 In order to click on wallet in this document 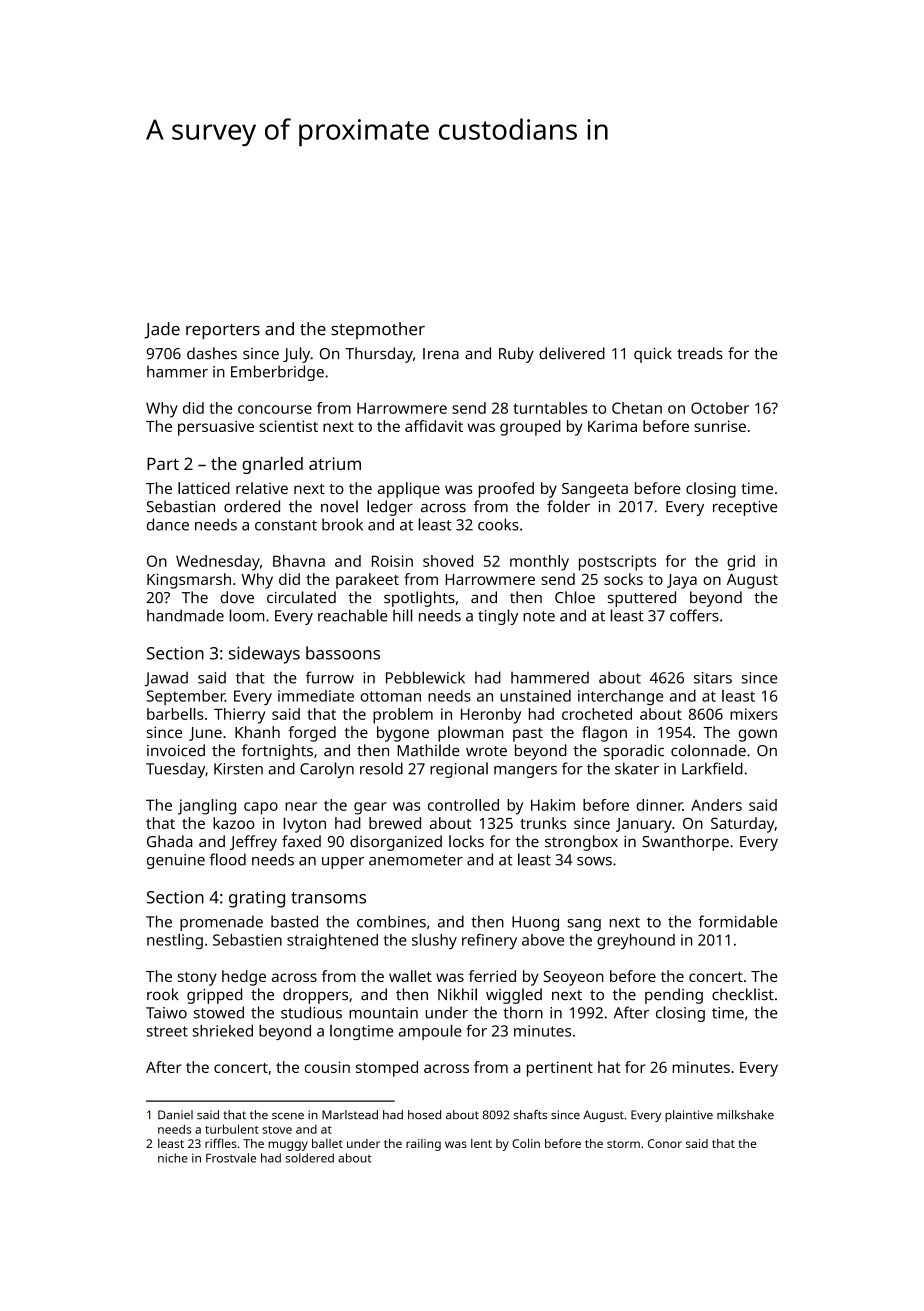, I will do `click(410, 976)`.
